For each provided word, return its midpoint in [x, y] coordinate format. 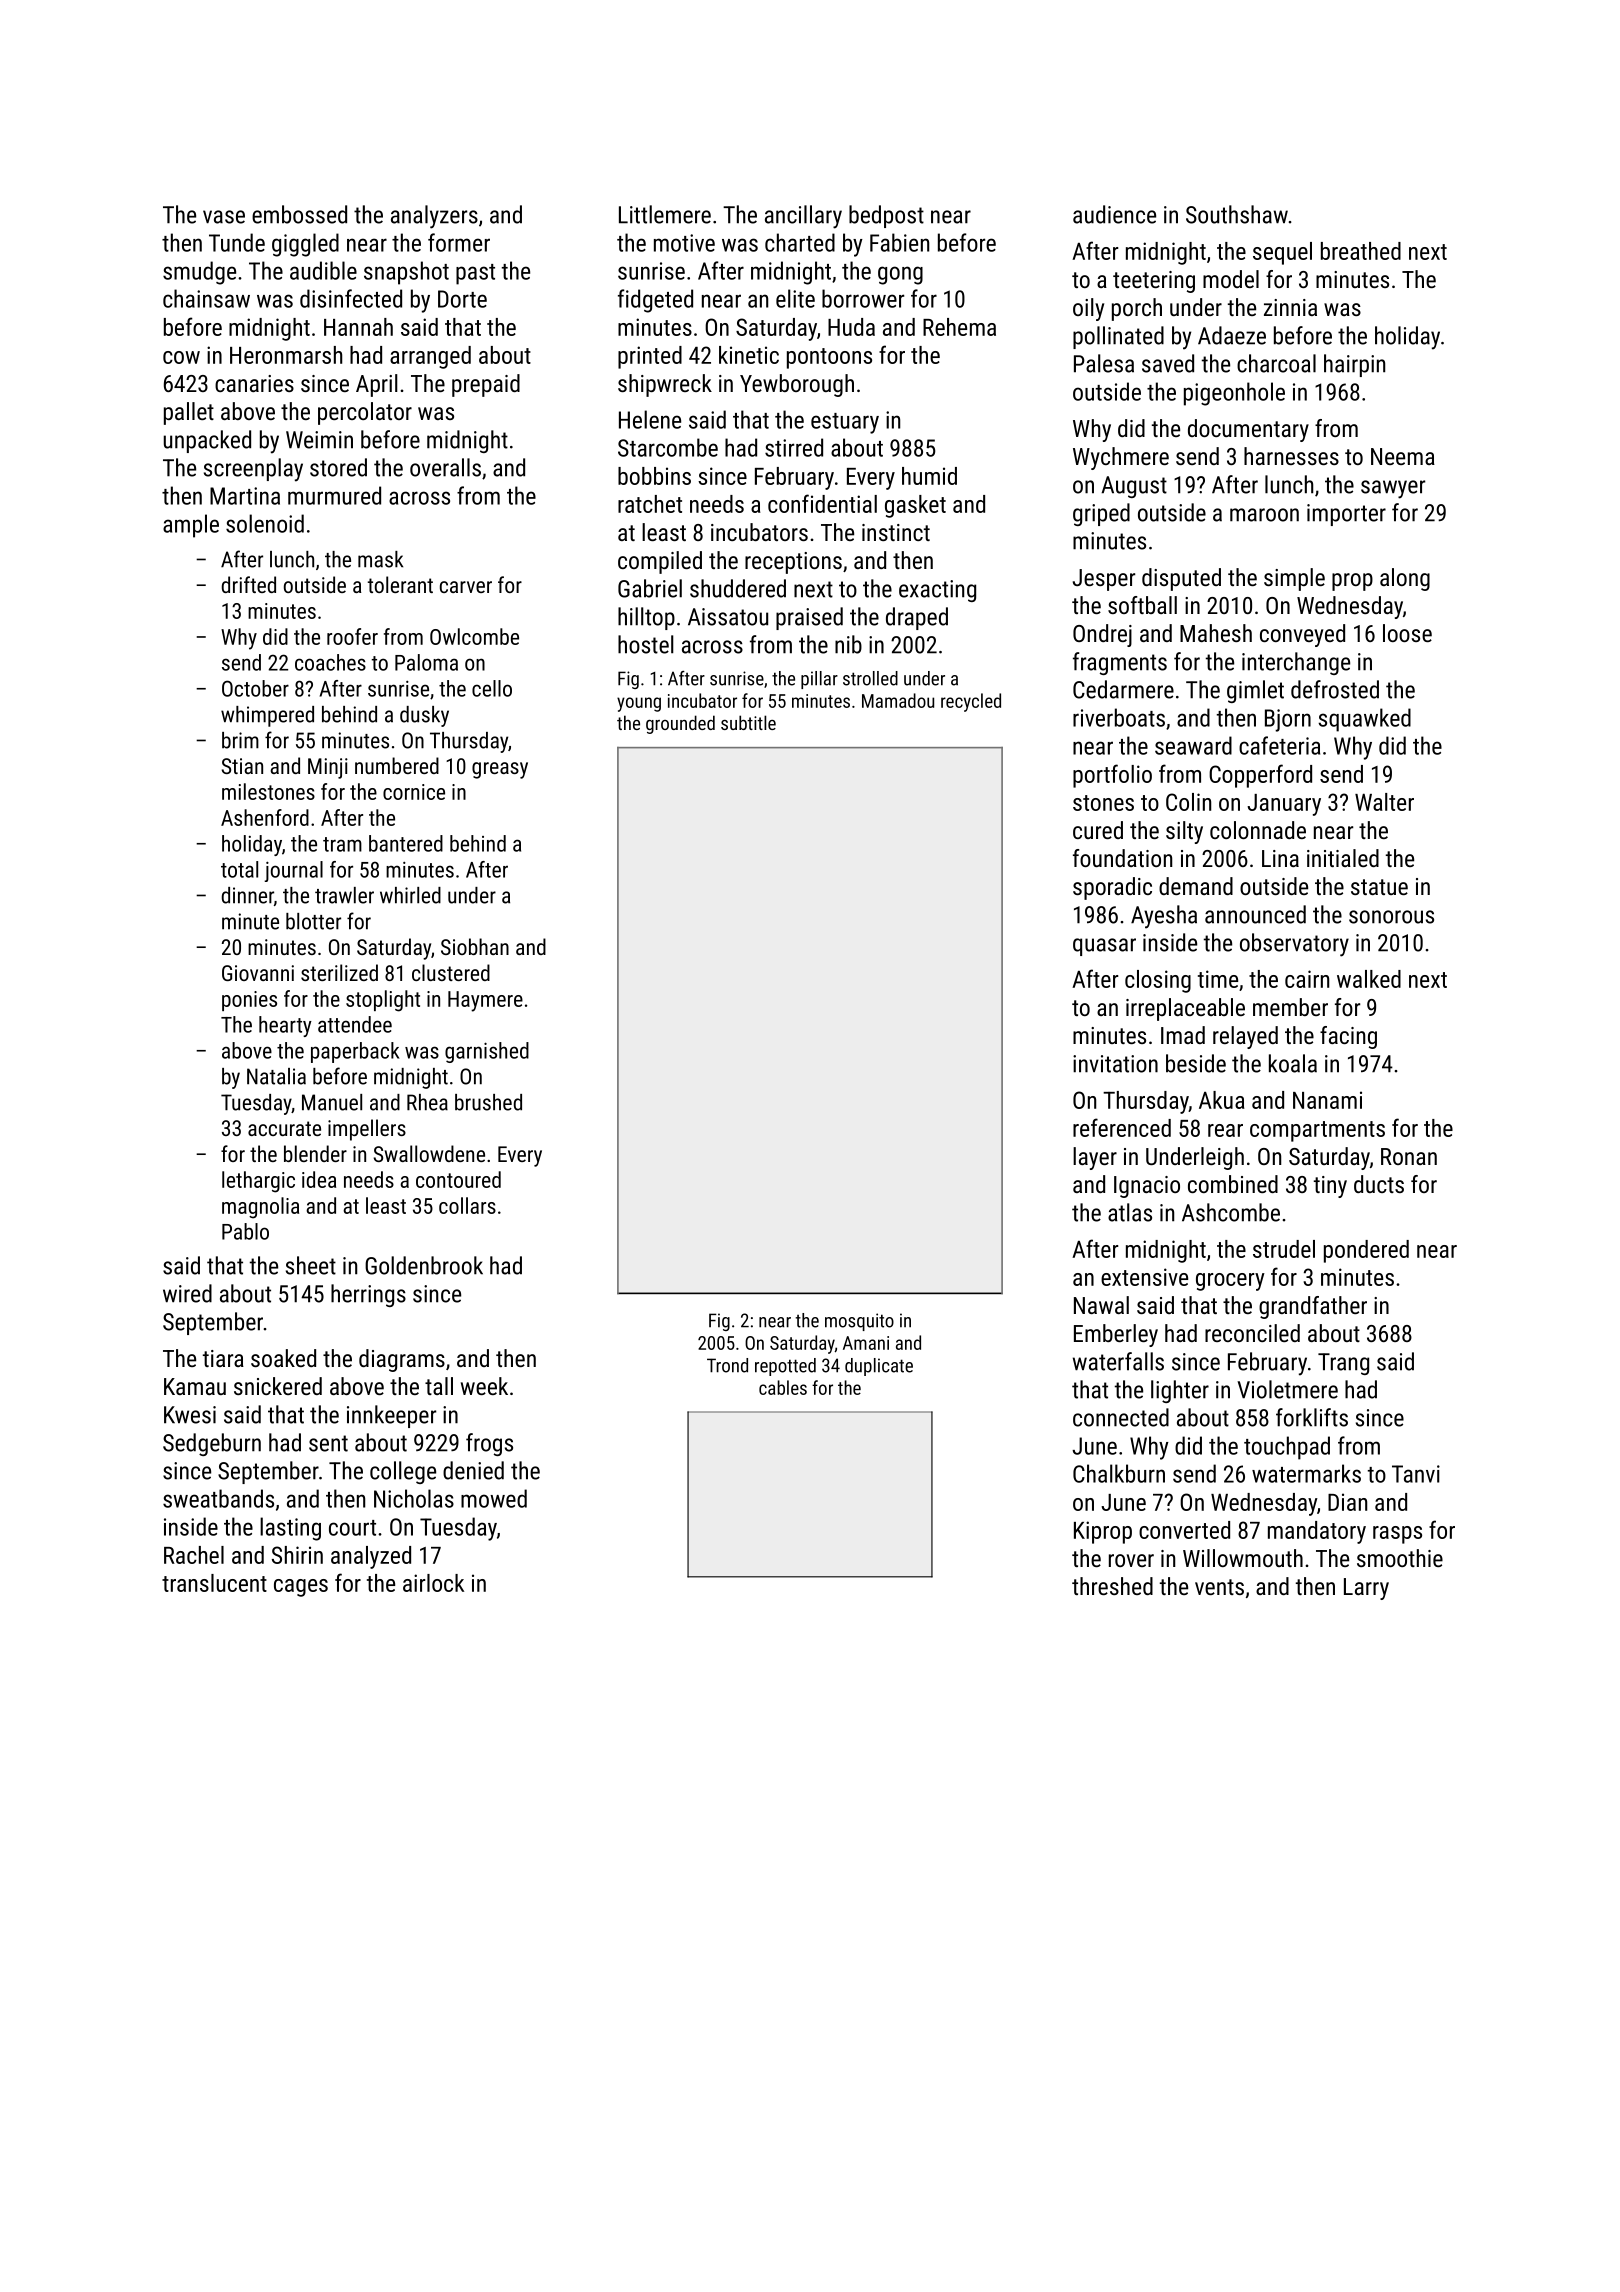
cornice [414, 792]
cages [301, 1588]
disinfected [351, 298]
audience [1114, 214]
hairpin [1354, 365]
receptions [793, 563]
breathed [1361, 251]
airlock [433, 1583]
